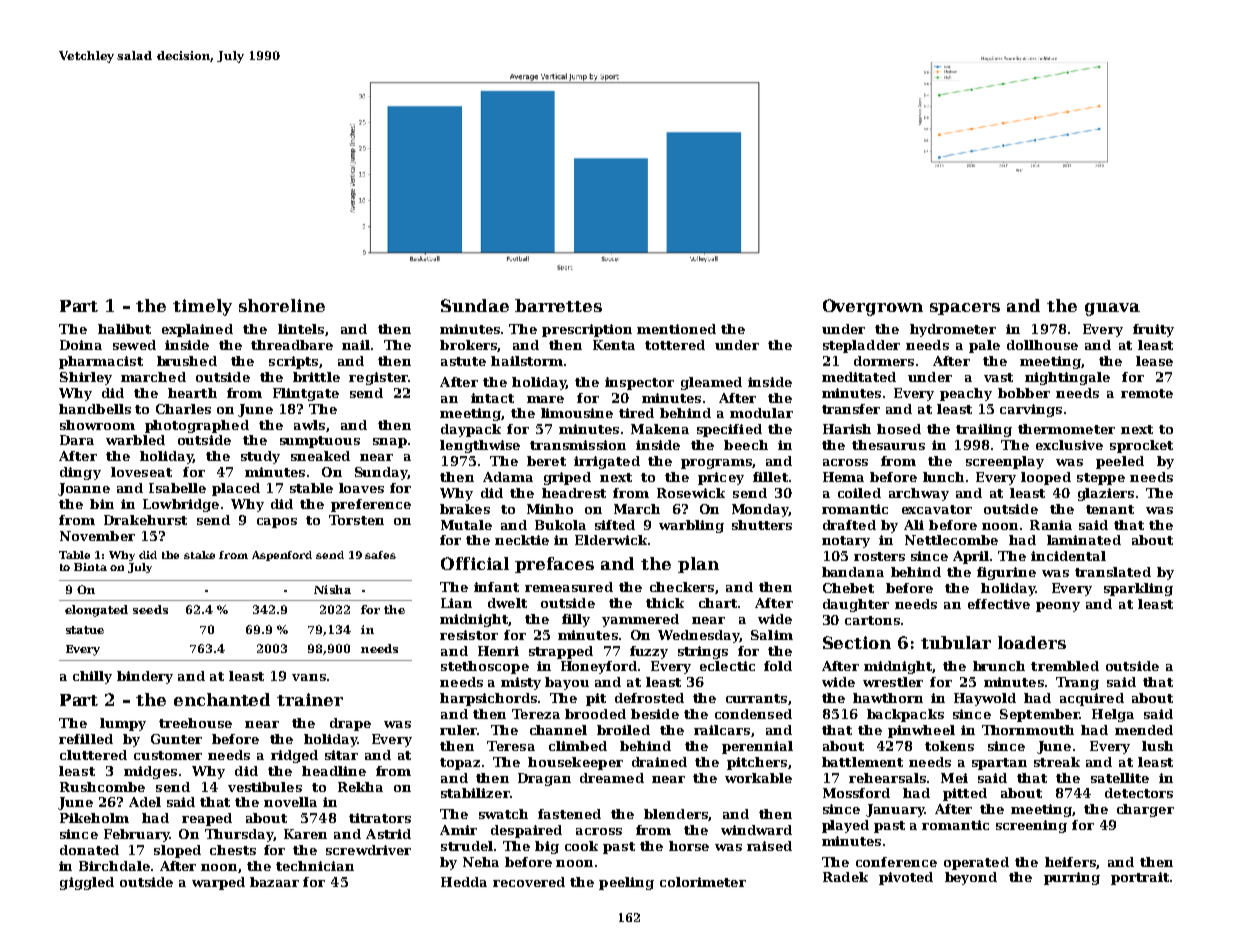 The image size is (1233, 952). Describe the element at coordinates (274, 882) in the document. I see `bazaar` at that location.
